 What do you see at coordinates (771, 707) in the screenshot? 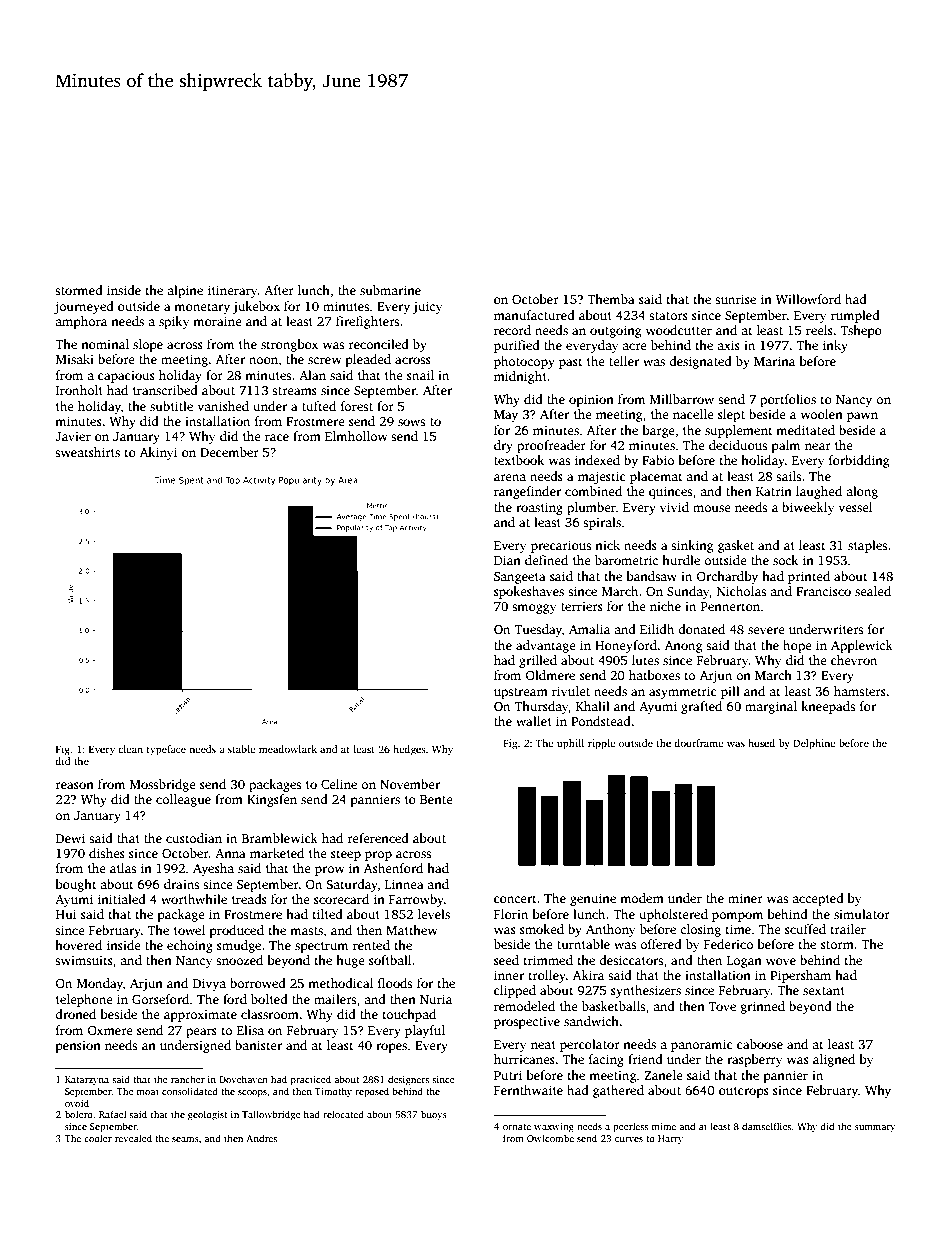
I see `marginal` at bounding box center [771, 707].
